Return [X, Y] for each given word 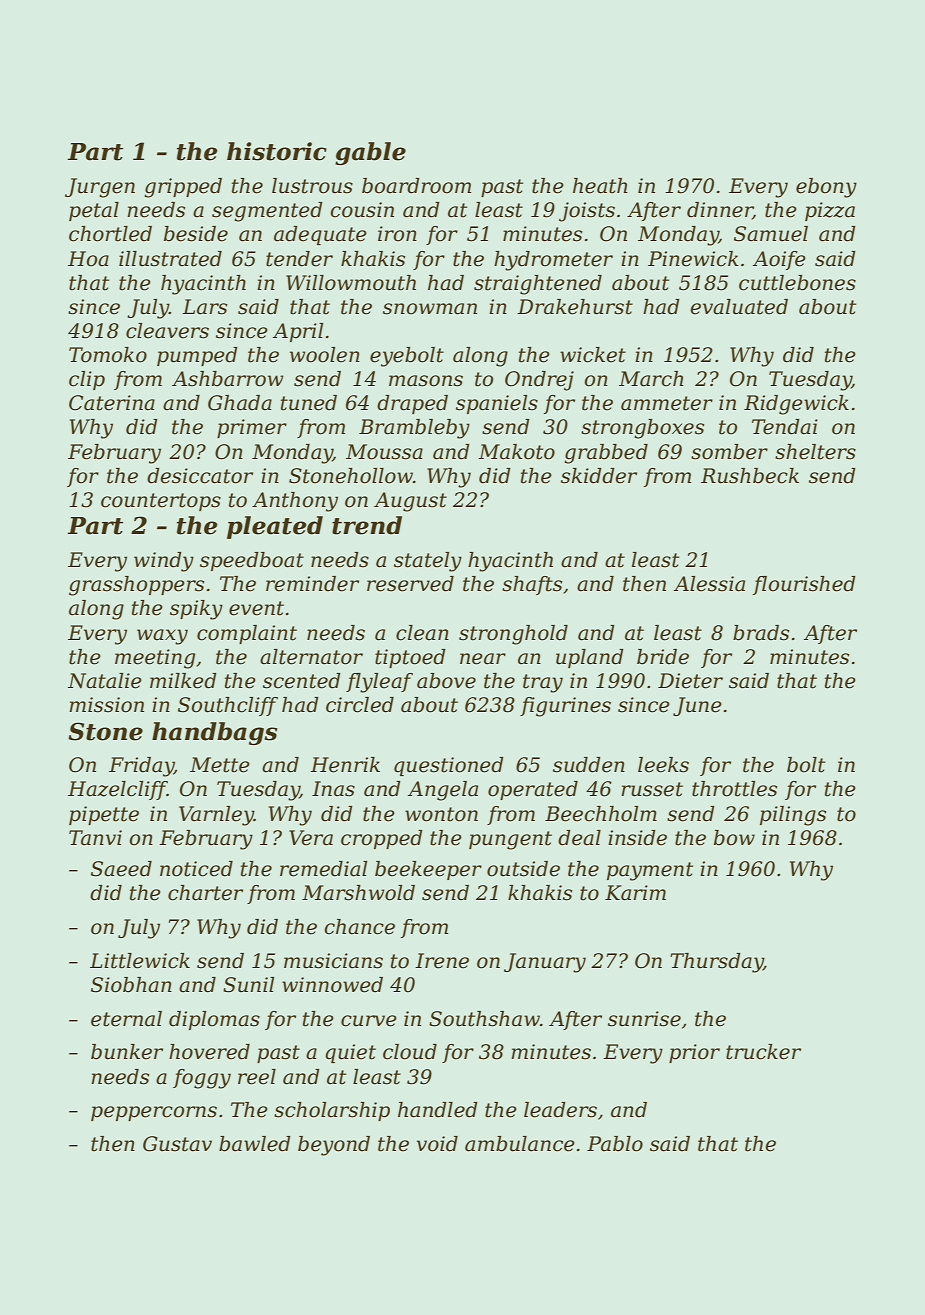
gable [370, 153]
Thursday [716, 963]
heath [600, 186]
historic [277, 151]
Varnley [216, 816]
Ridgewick [796, 405]
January [545, 963]
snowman [430, 309]
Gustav [177, 1144]
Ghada [240, 403]
